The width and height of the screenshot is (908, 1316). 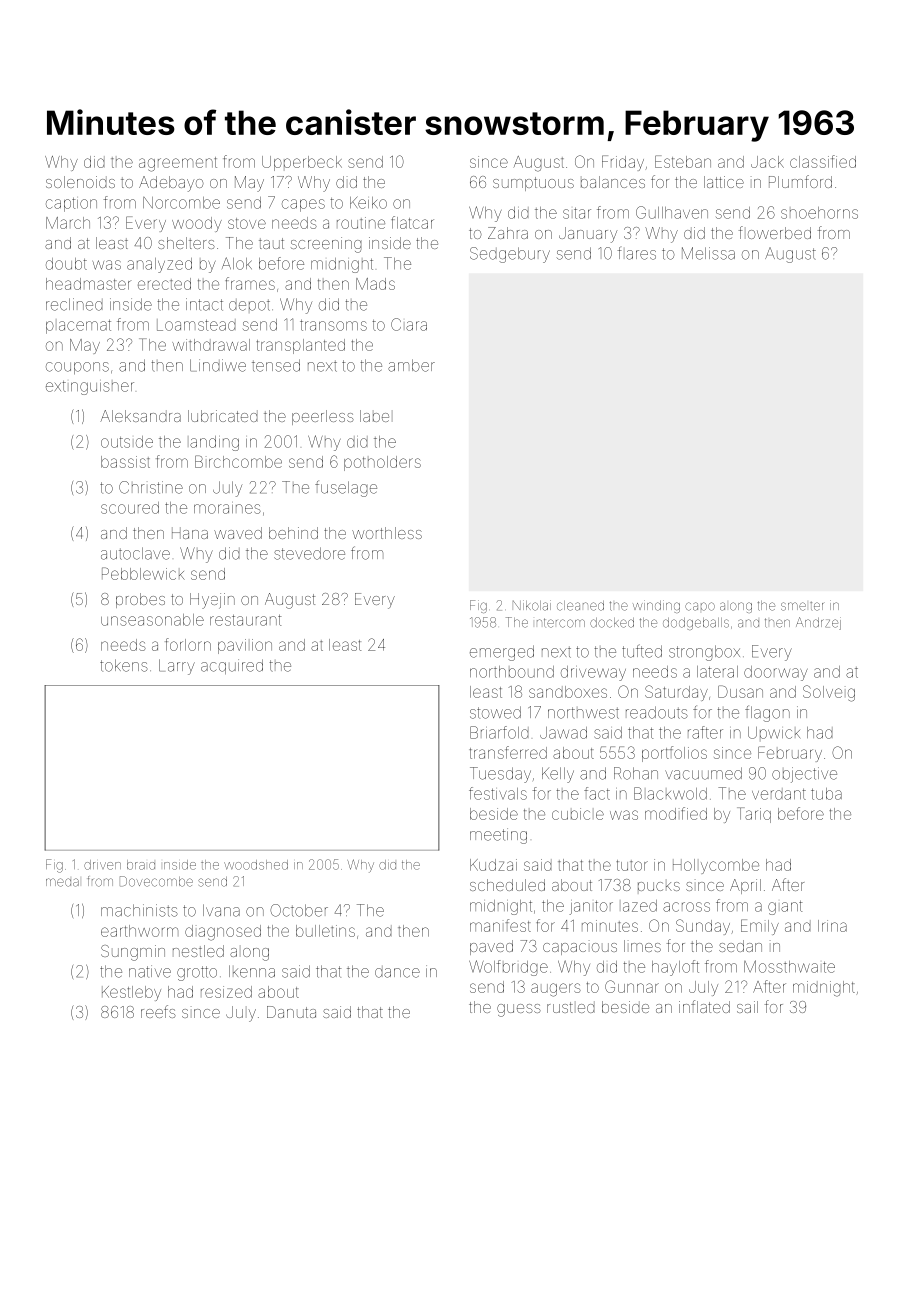 I want to click on amber, so click(x=411, y=365).
